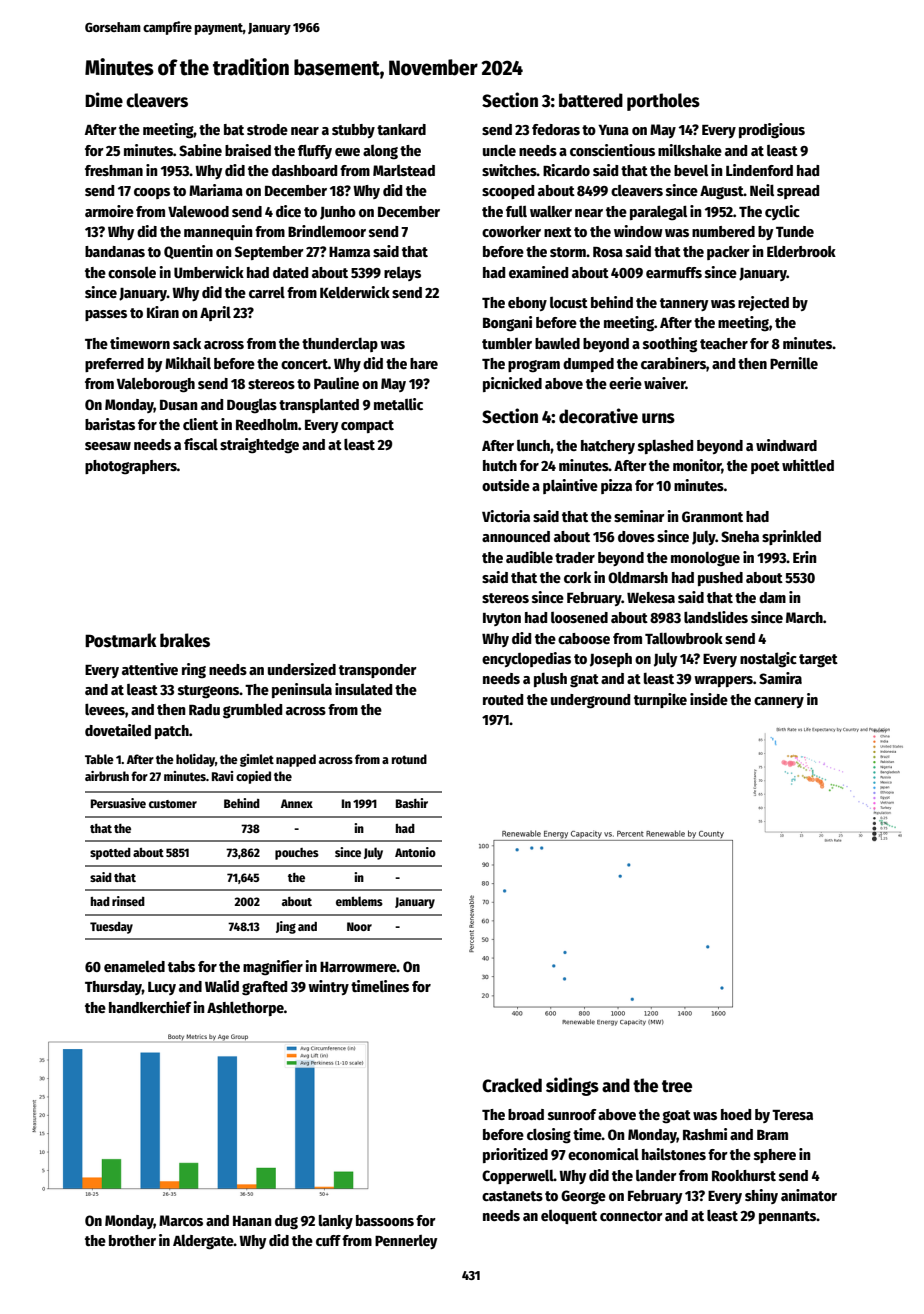  Describe the element at coordinates (398, 404) in the screenshot. I see `metallic` at that location.
